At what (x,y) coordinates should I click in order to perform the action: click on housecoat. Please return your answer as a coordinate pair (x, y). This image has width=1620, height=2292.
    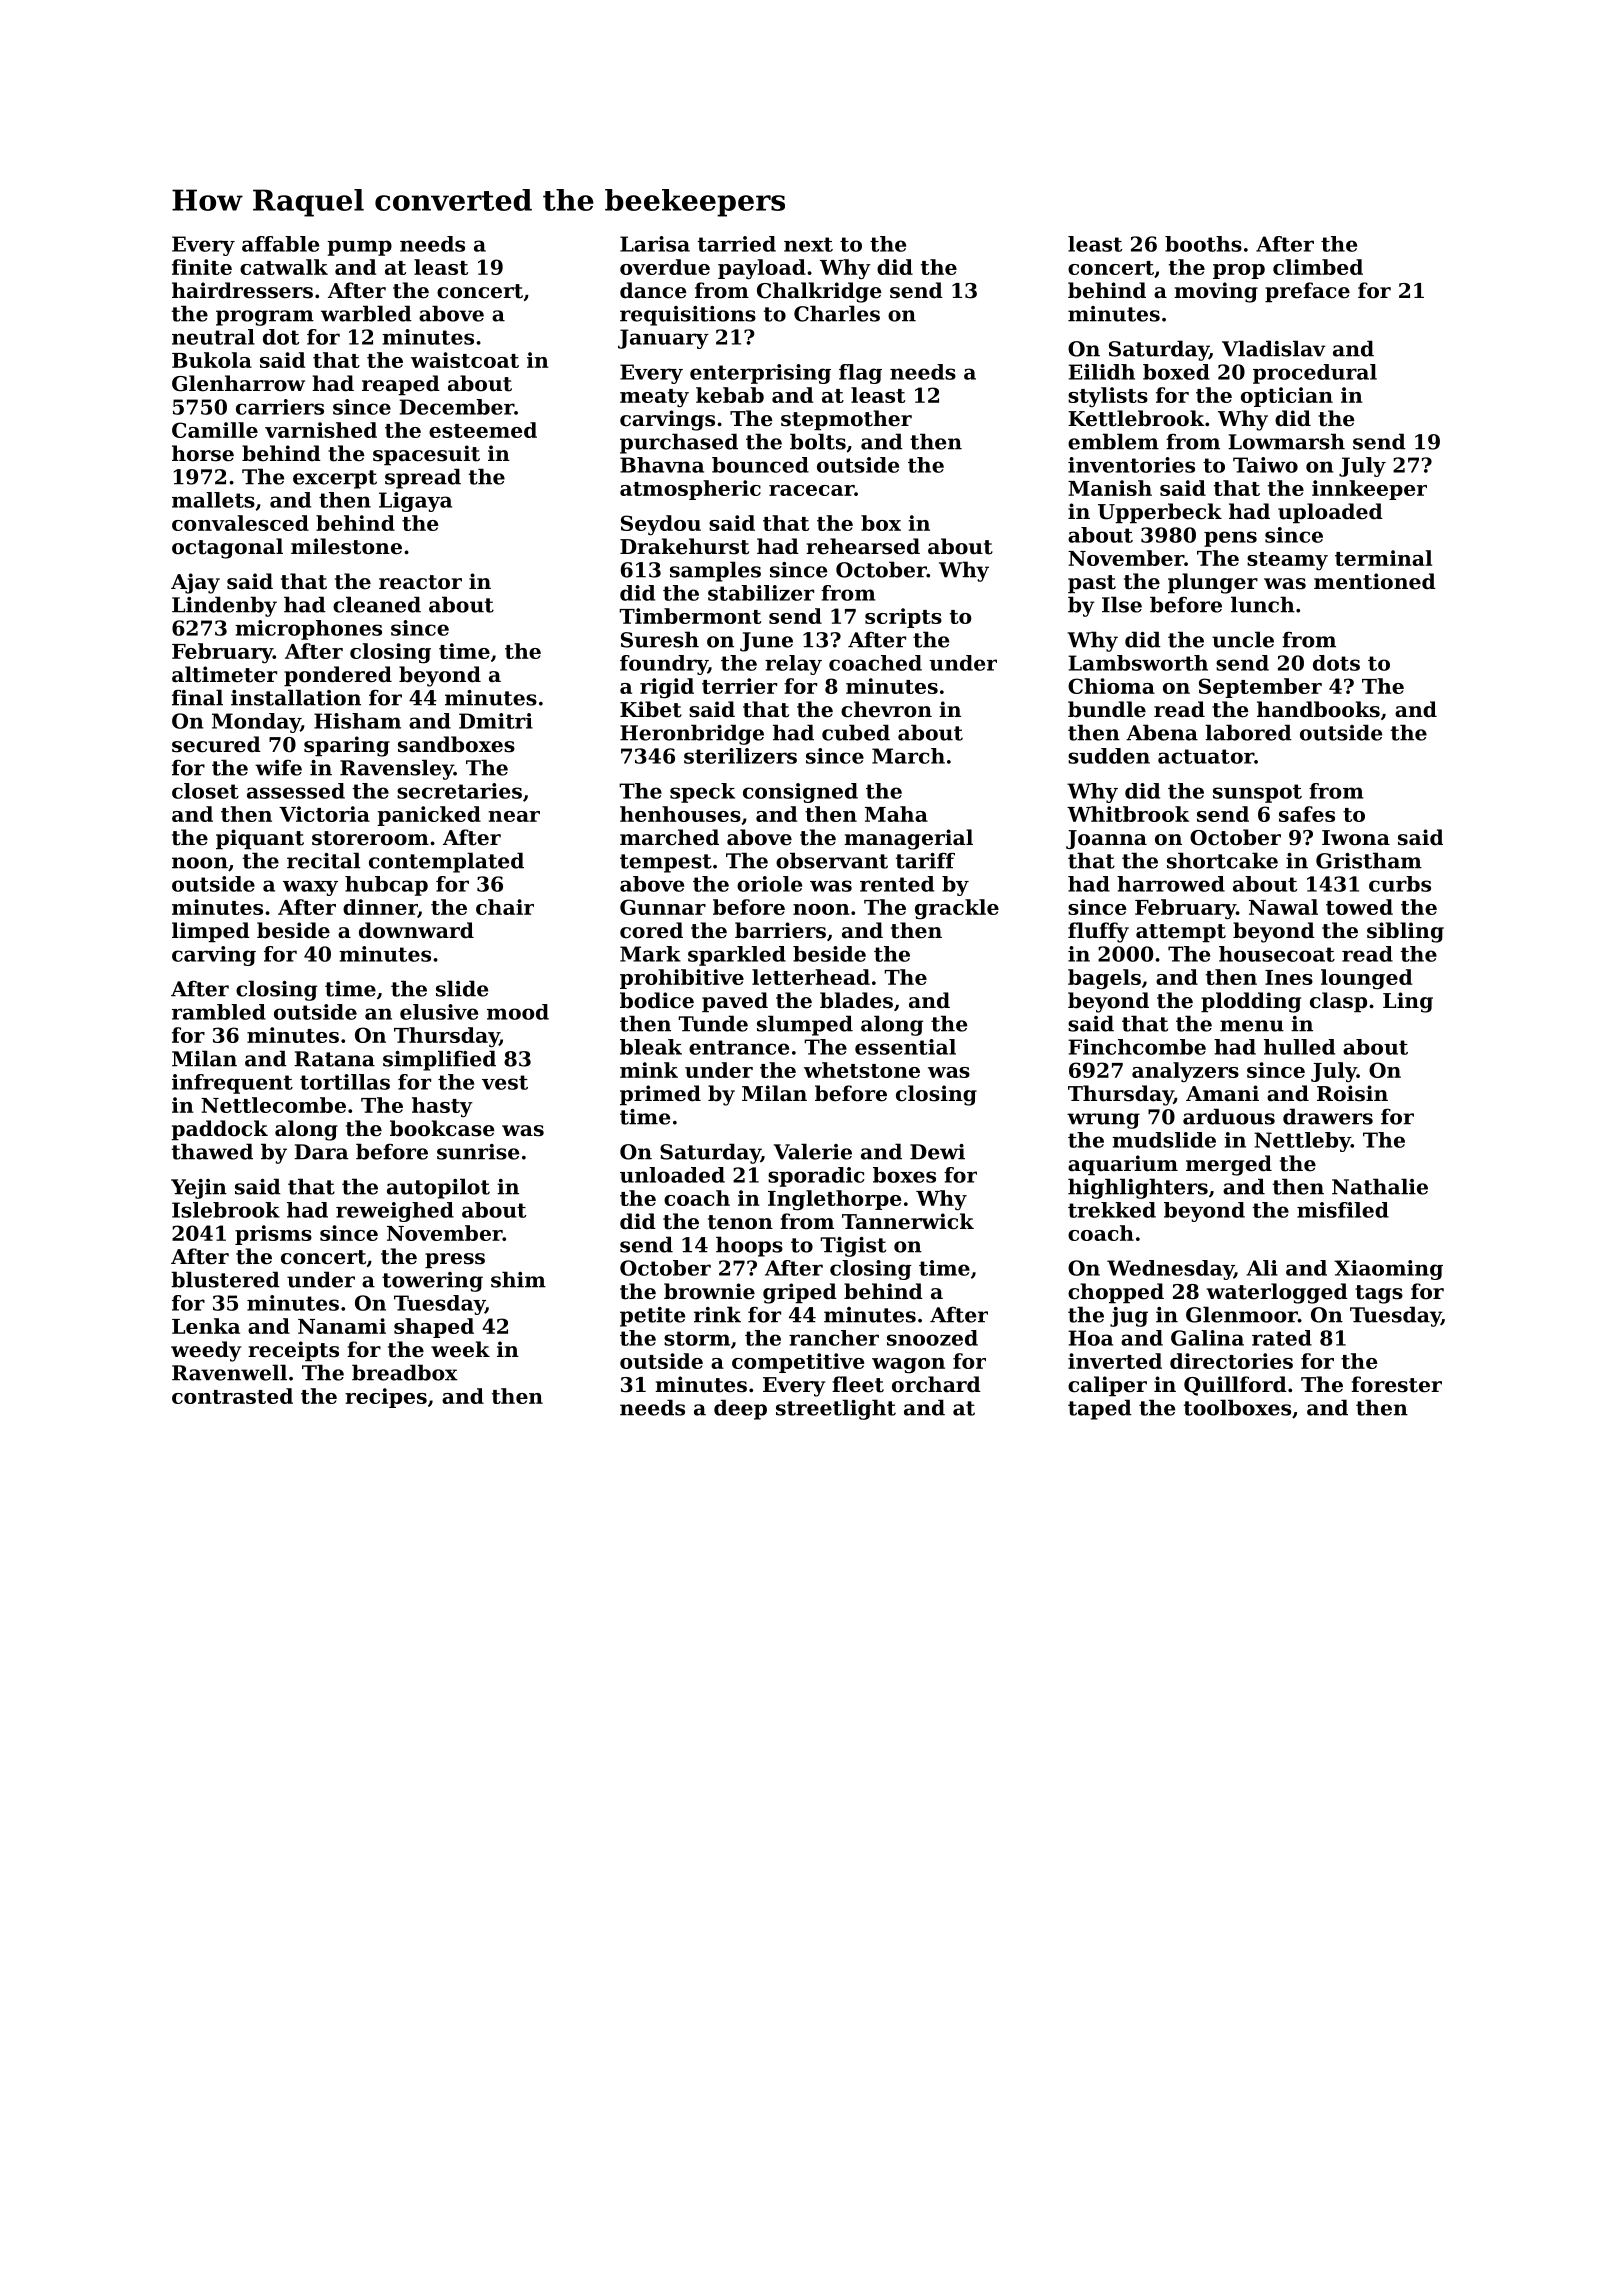
    Looking at the image, I should click on (1277, 954).
